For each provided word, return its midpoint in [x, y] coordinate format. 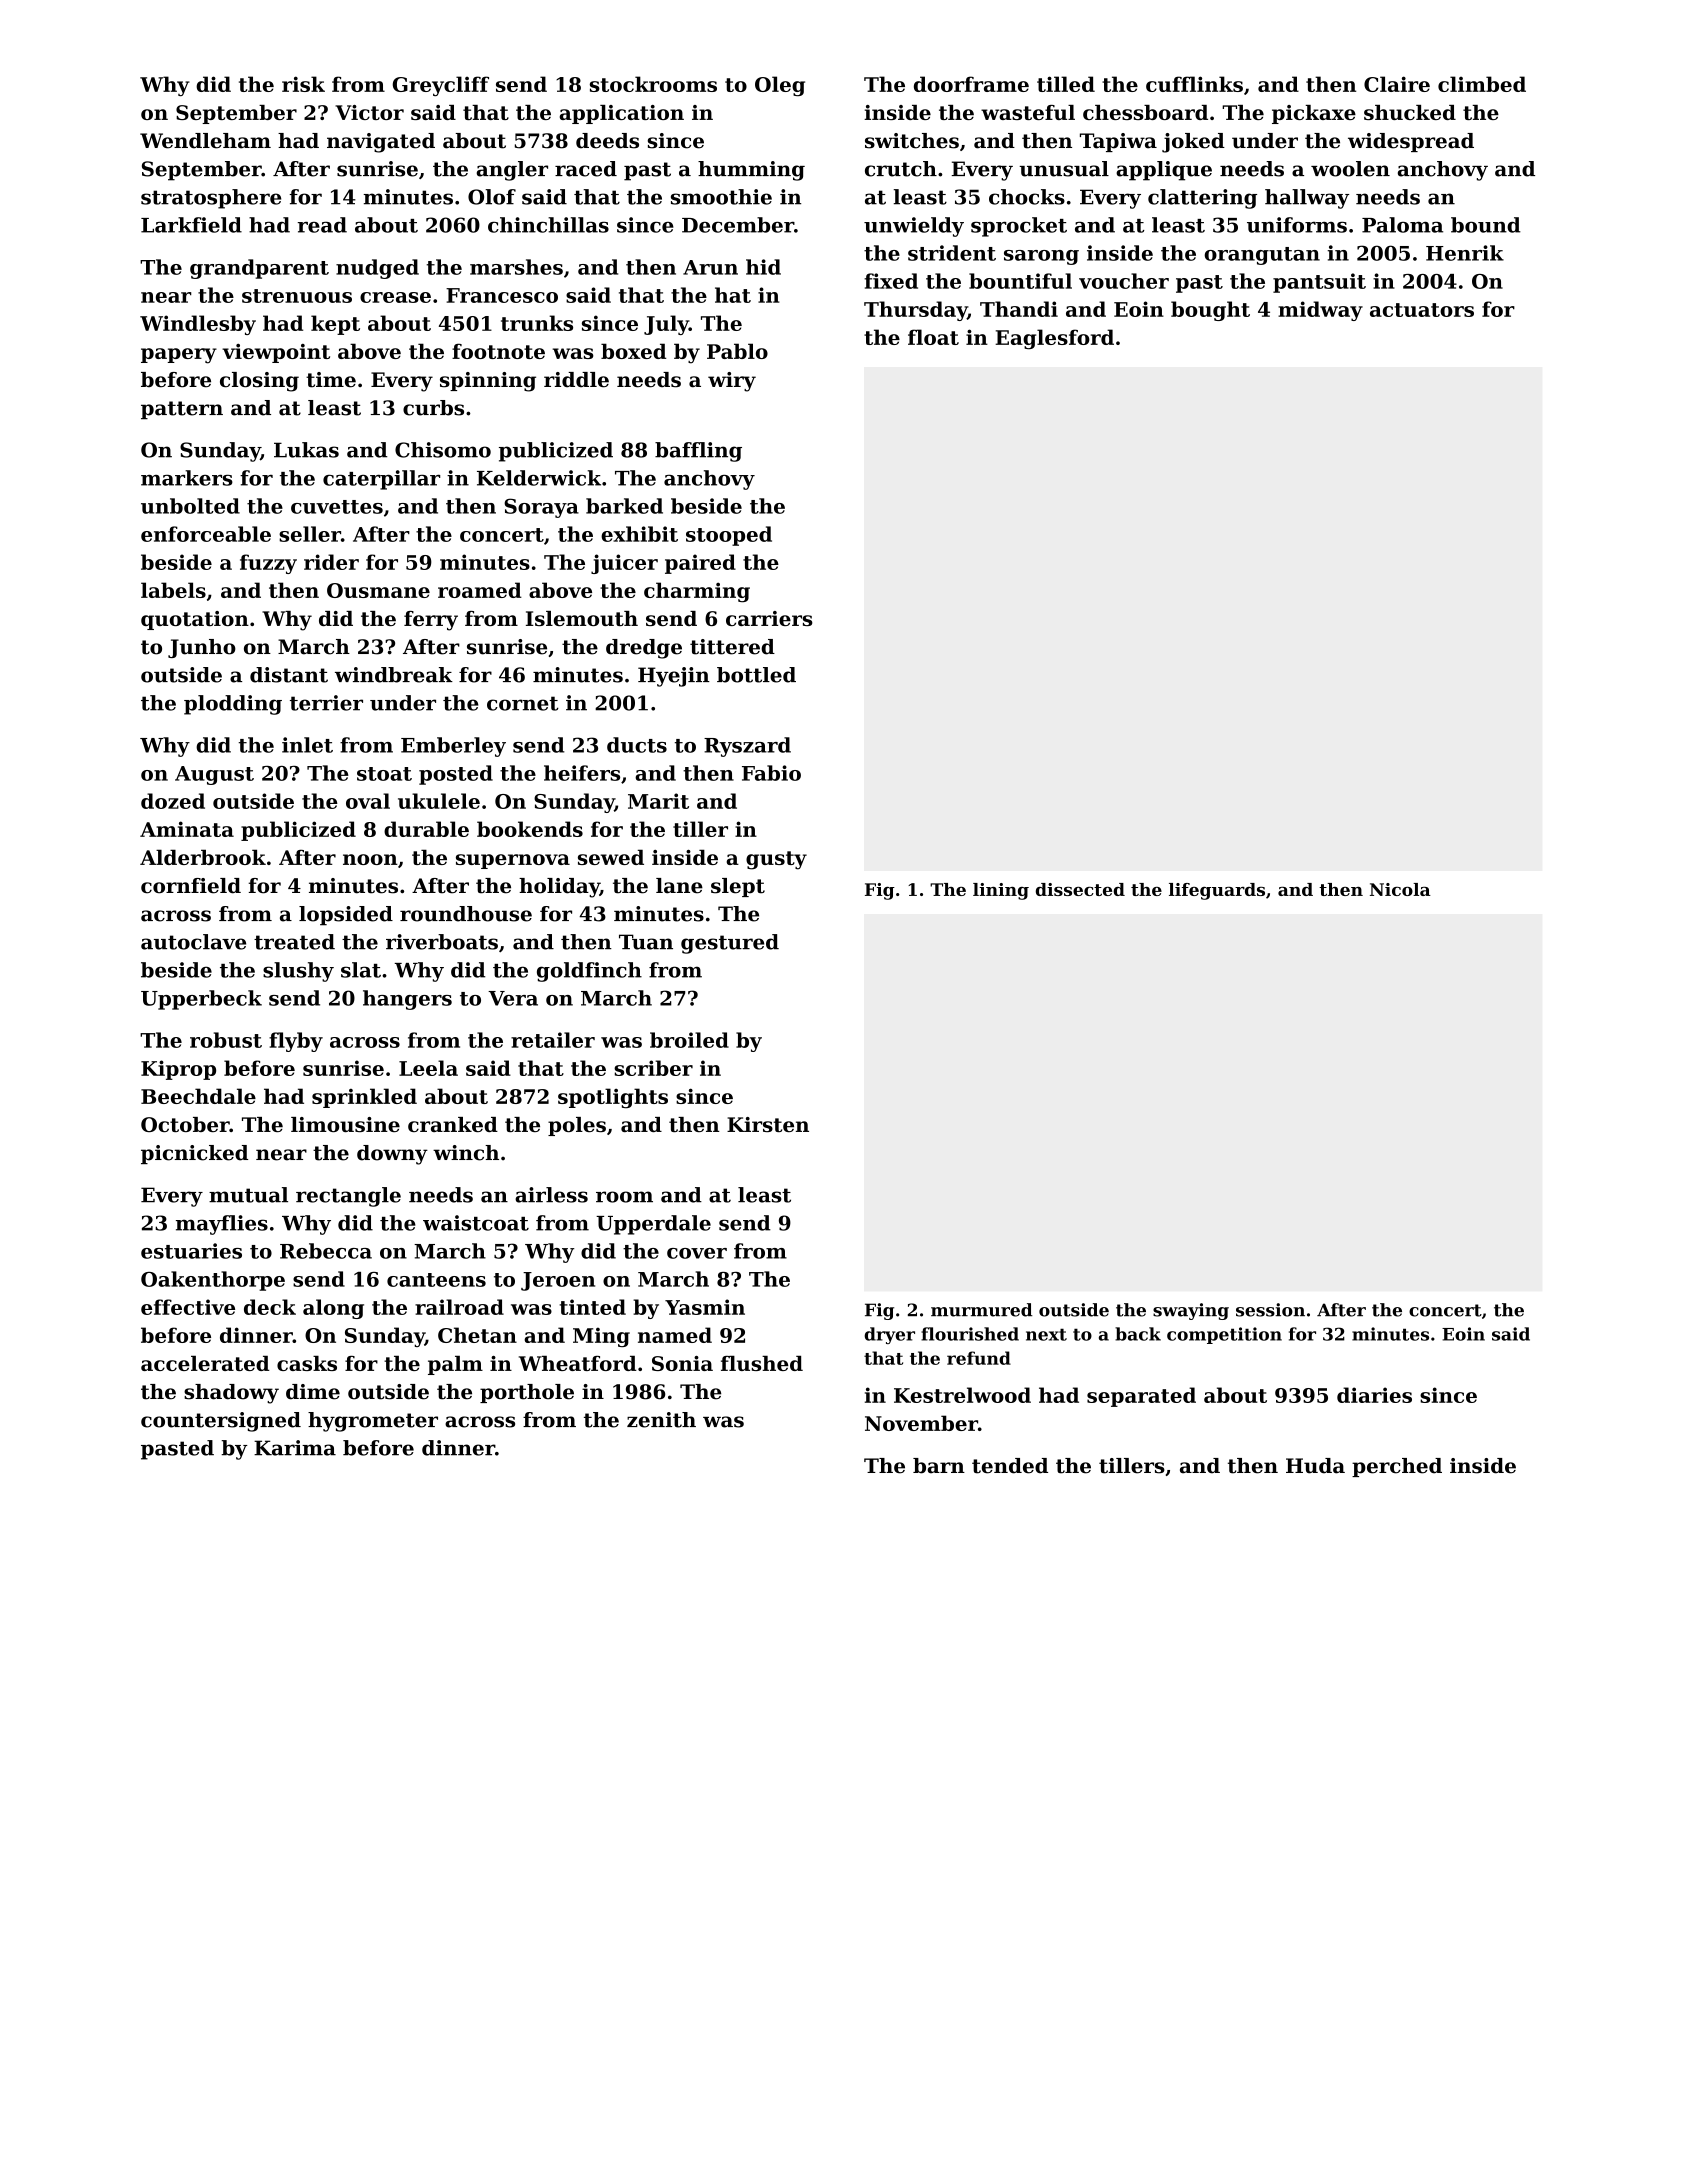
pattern [182, 410]
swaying [1191, 1311]
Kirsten [768, 1124]
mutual [248, 1195]
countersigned [221, 1422]
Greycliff [440, 86]
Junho [202, 648]
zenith [661, 1420]
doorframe [971, 84]
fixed [891, 281]
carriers [769, 618]
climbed [1482, 84]
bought [1210, 311]
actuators [1422, 310]
